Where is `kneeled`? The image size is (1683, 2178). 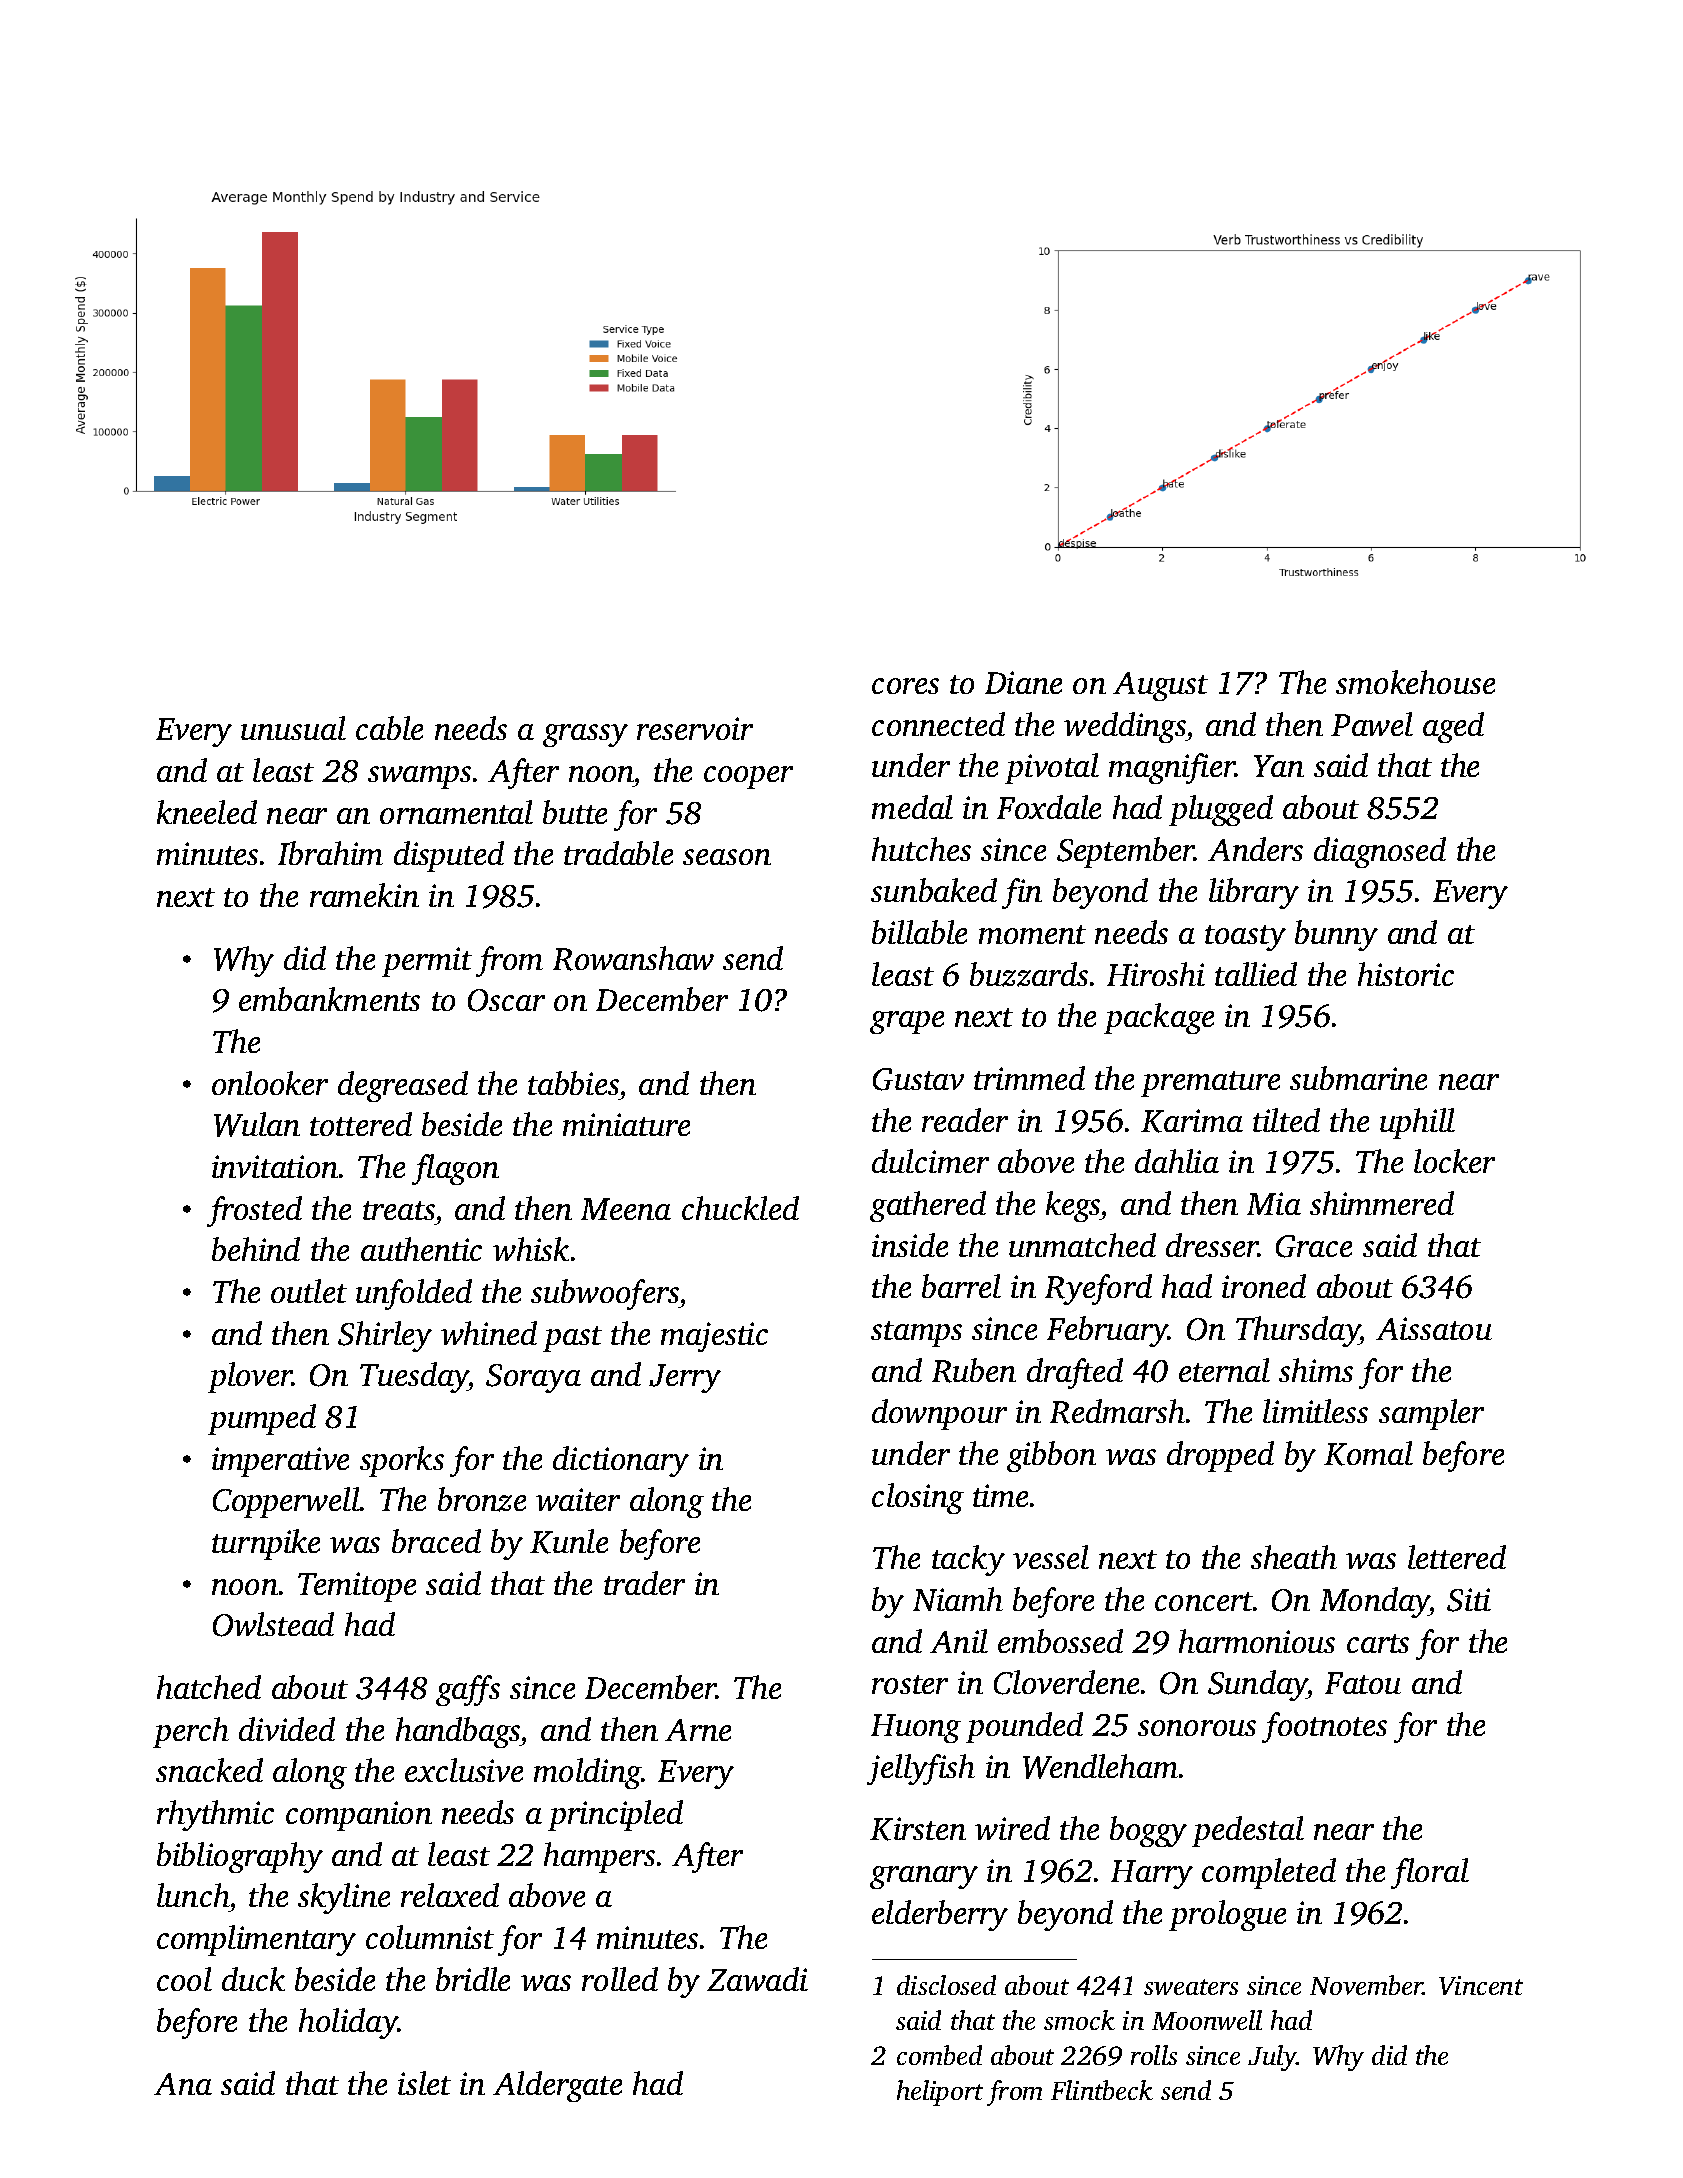 kneeled is located at coordinates (207, 812).
